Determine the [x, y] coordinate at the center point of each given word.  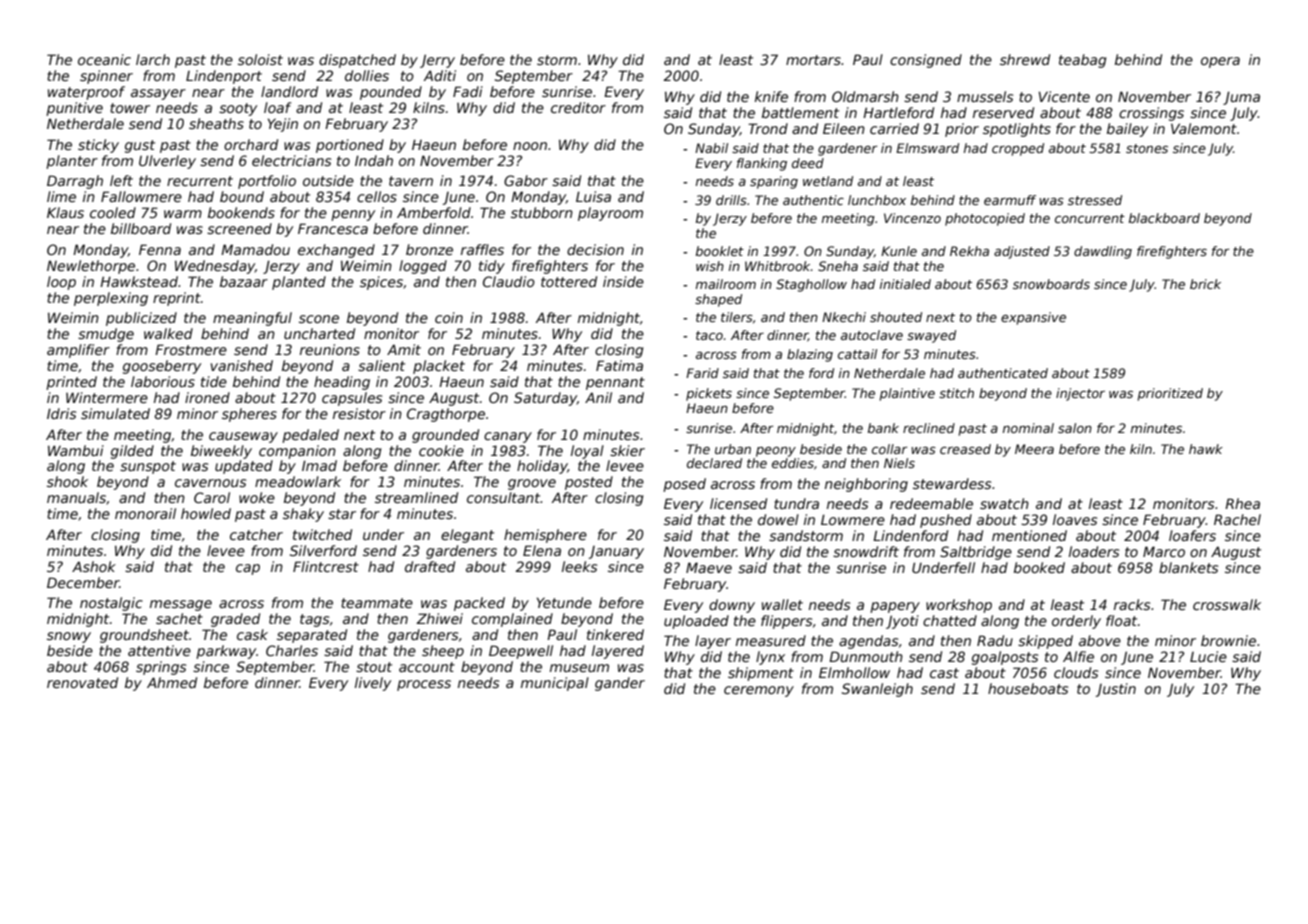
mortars [813, 60]
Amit [404, 349]
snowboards [1051, 284]
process [424, 685]
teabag [1082, 61]
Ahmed [172, 682]
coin [449, 317]
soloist [260, 59]
